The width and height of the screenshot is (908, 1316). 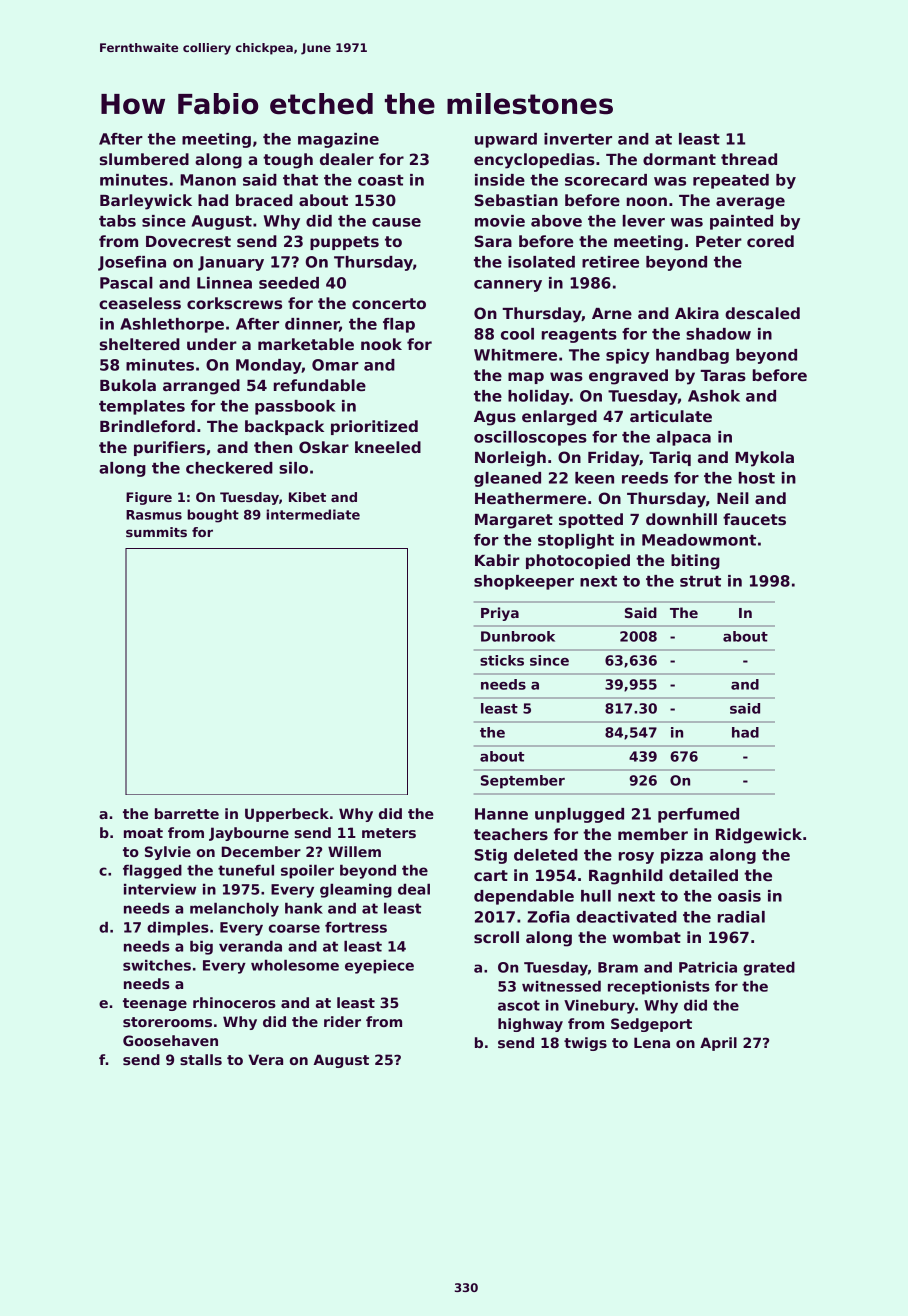 What do you see at coordinates (578, 561) in the screenshot?
I see `photocopied` at bounding box center [578, 561].
